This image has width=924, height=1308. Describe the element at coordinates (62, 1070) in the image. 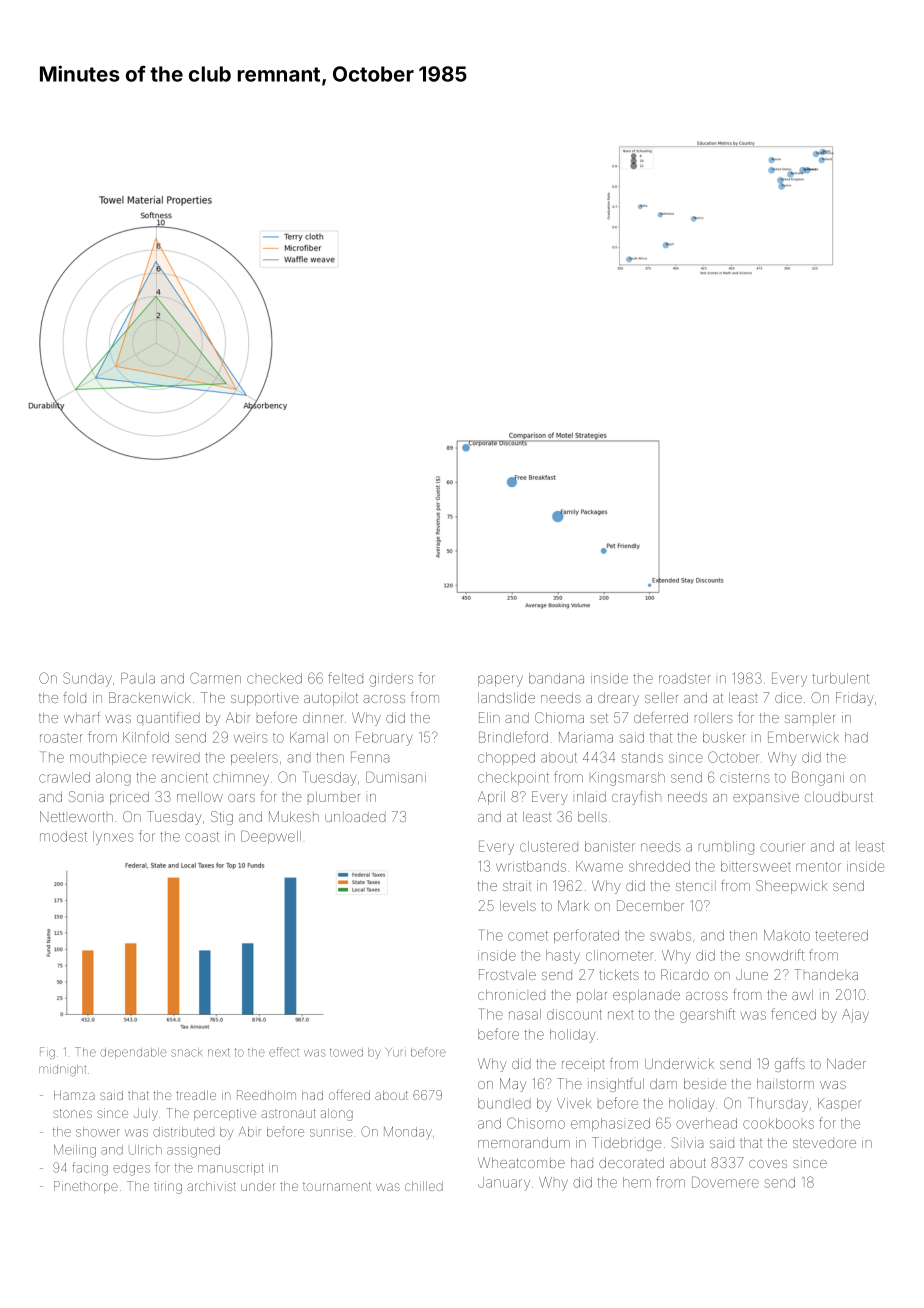

I see `midnight` at that location.
